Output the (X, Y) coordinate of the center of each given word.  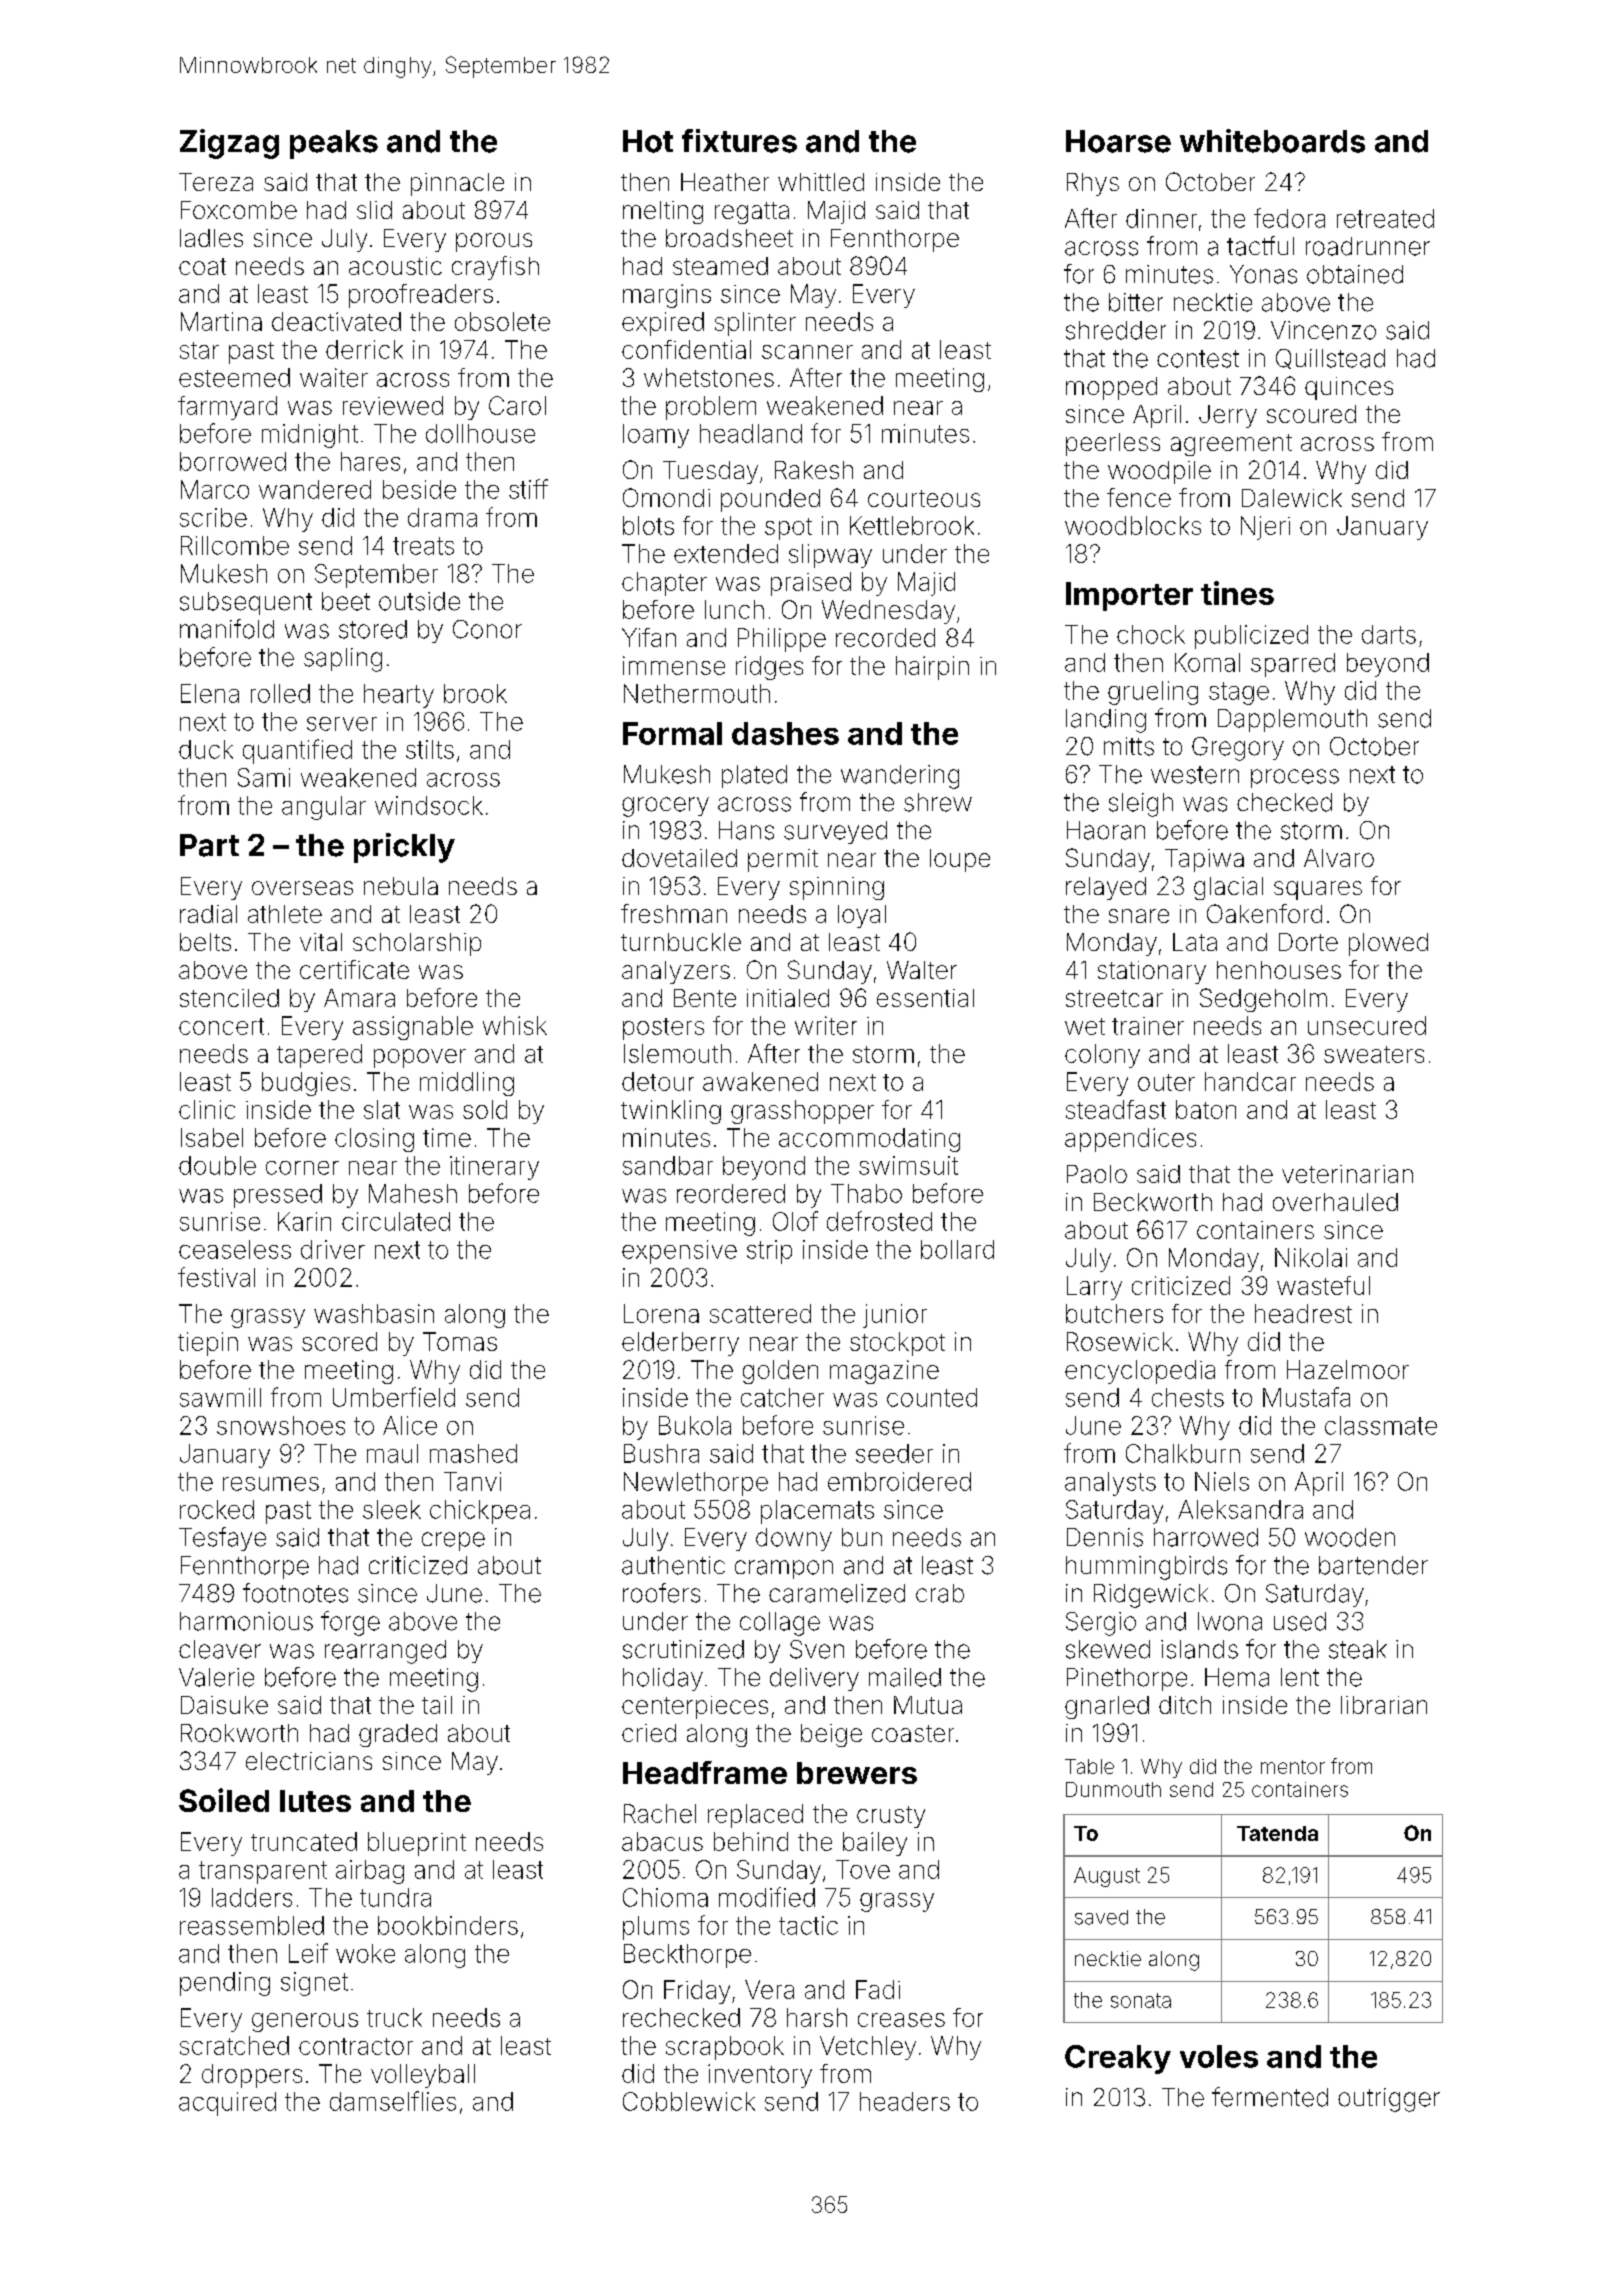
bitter (1136, 302)
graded (398, 1735)
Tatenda (1277, 1833)
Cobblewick (689, 2101)
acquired (227, 2104)
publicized (1251, 637)
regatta (752, 213)
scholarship (417, 944)
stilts (430, 749)
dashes (785, 733)
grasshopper (802, 1112)
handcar (1250, 1081)
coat (202, 266)
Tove (863, 1869)
